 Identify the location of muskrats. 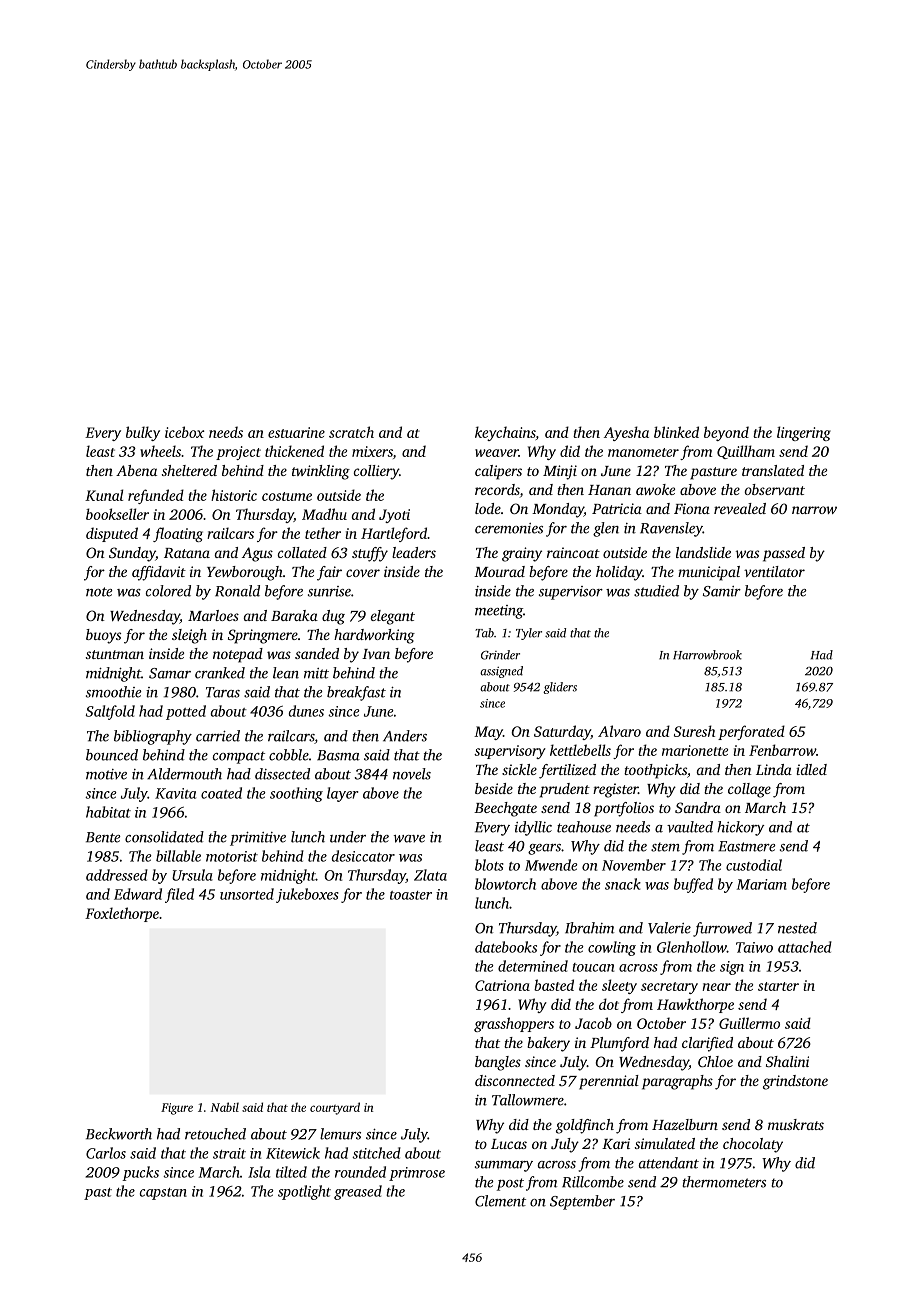
(796, 1124).
